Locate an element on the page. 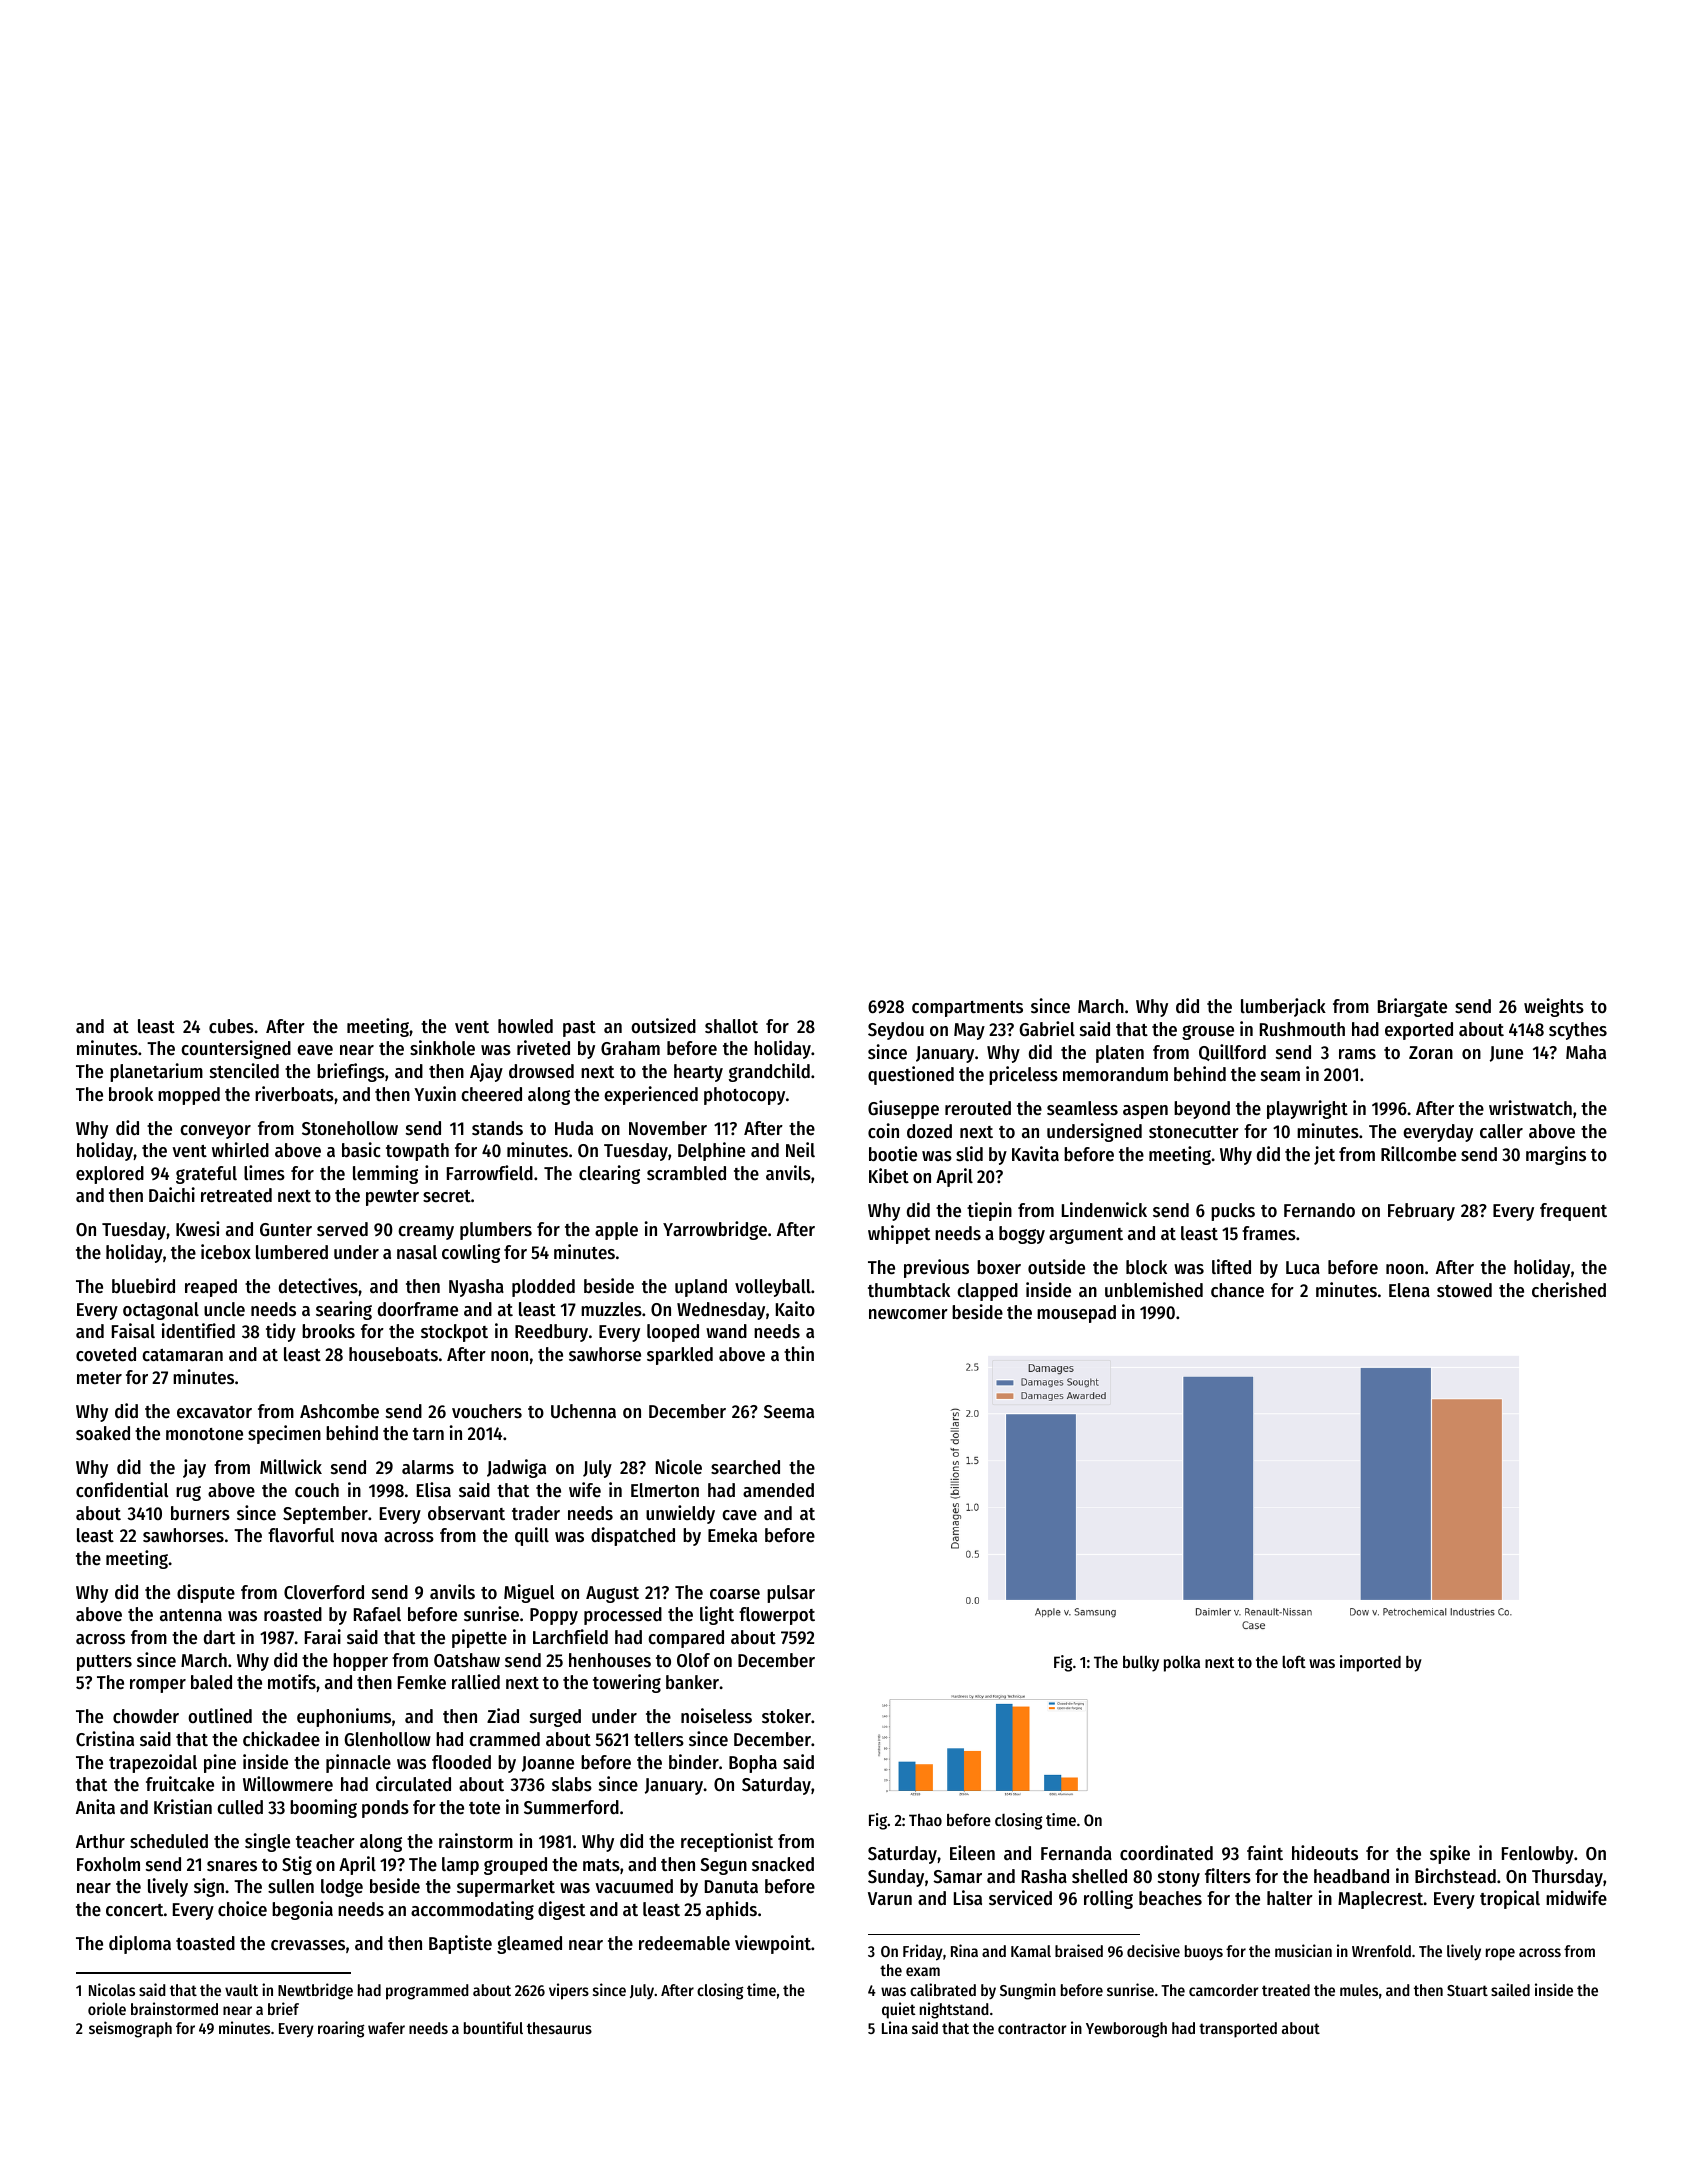 This page has width=1683, height=2178. stonecutter is located at coordinates (1194, 1132).
